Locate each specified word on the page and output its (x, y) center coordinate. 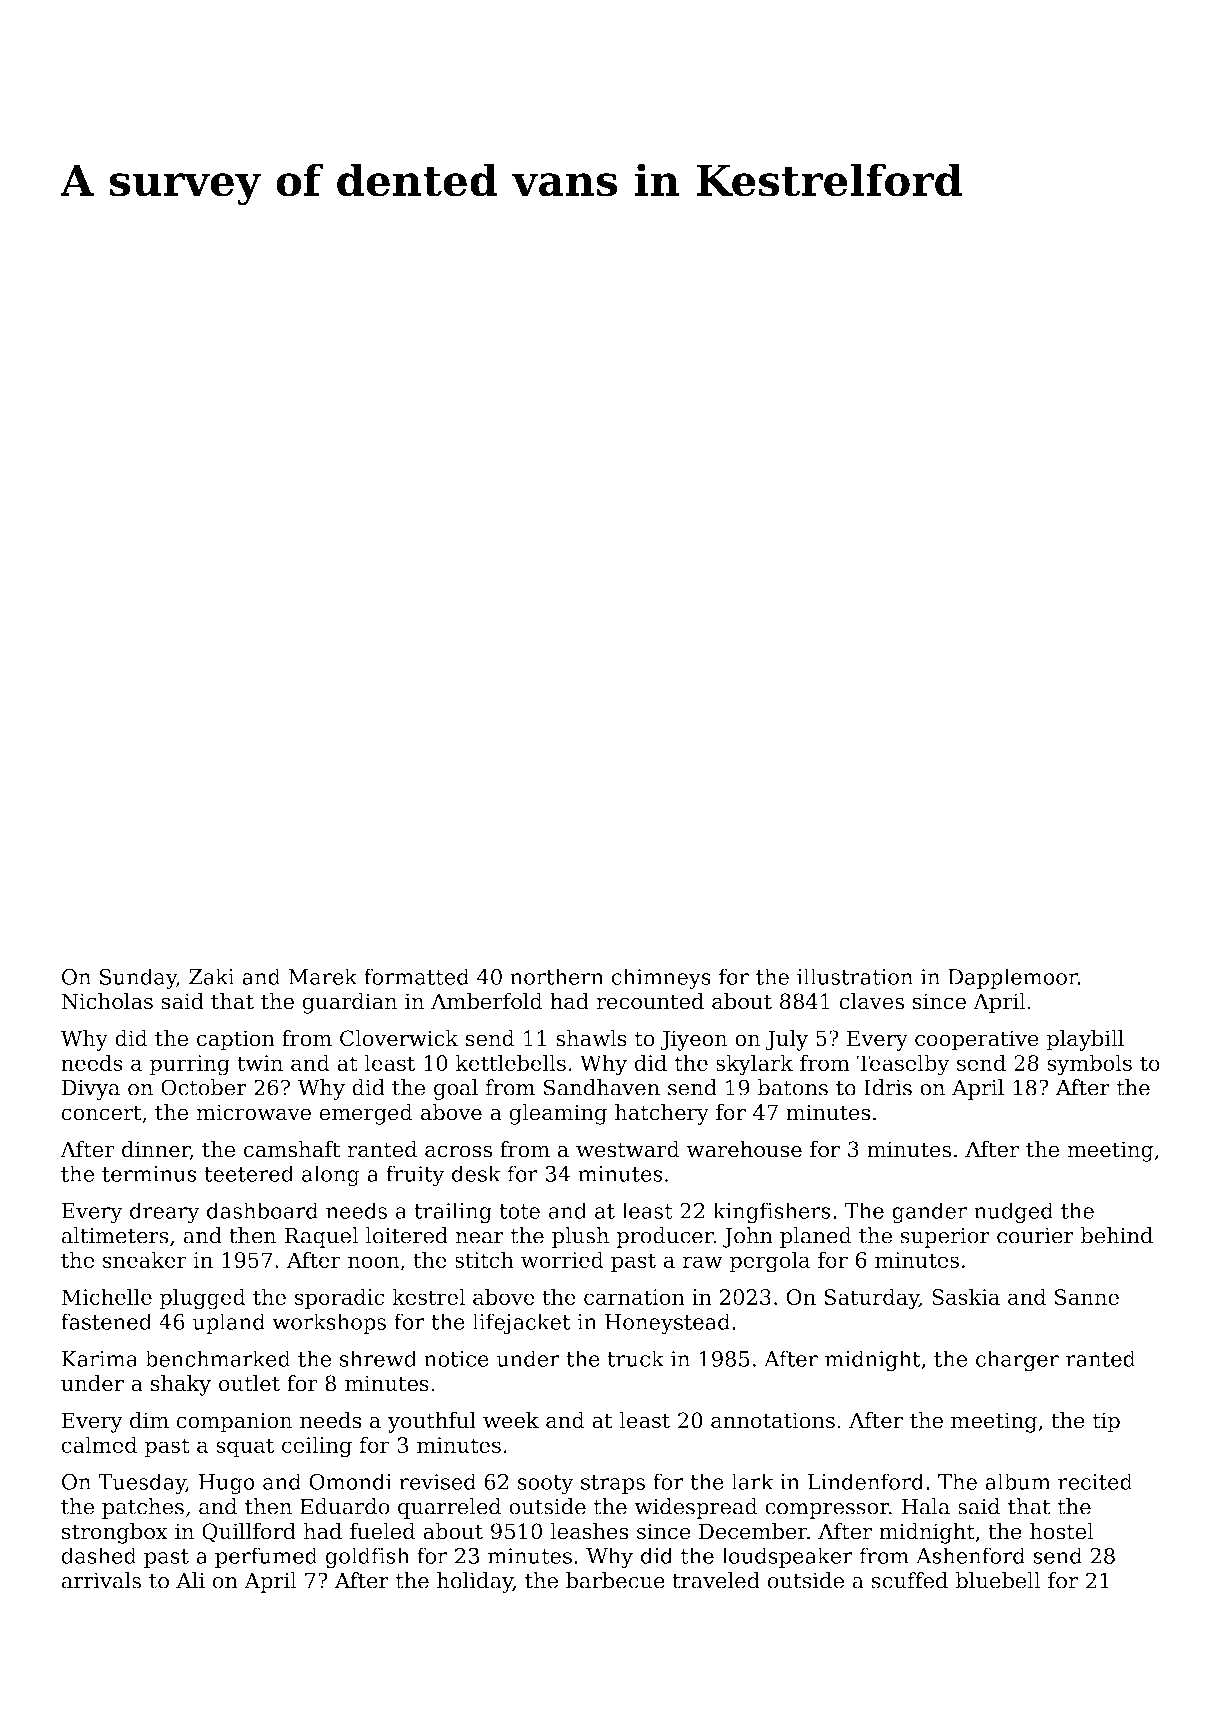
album (1018, 1481)
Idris (888, 1087)
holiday (475, 1582)
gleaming (558, 1114)
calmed (99, 1444)
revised (437, 1481)
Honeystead (667, 1324)
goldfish (367, 1558)
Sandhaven (602, 1087)
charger (1017, 1361)
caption (236, 1040)
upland (229, 1323)
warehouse (744, 1149)
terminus (149, 1174)
